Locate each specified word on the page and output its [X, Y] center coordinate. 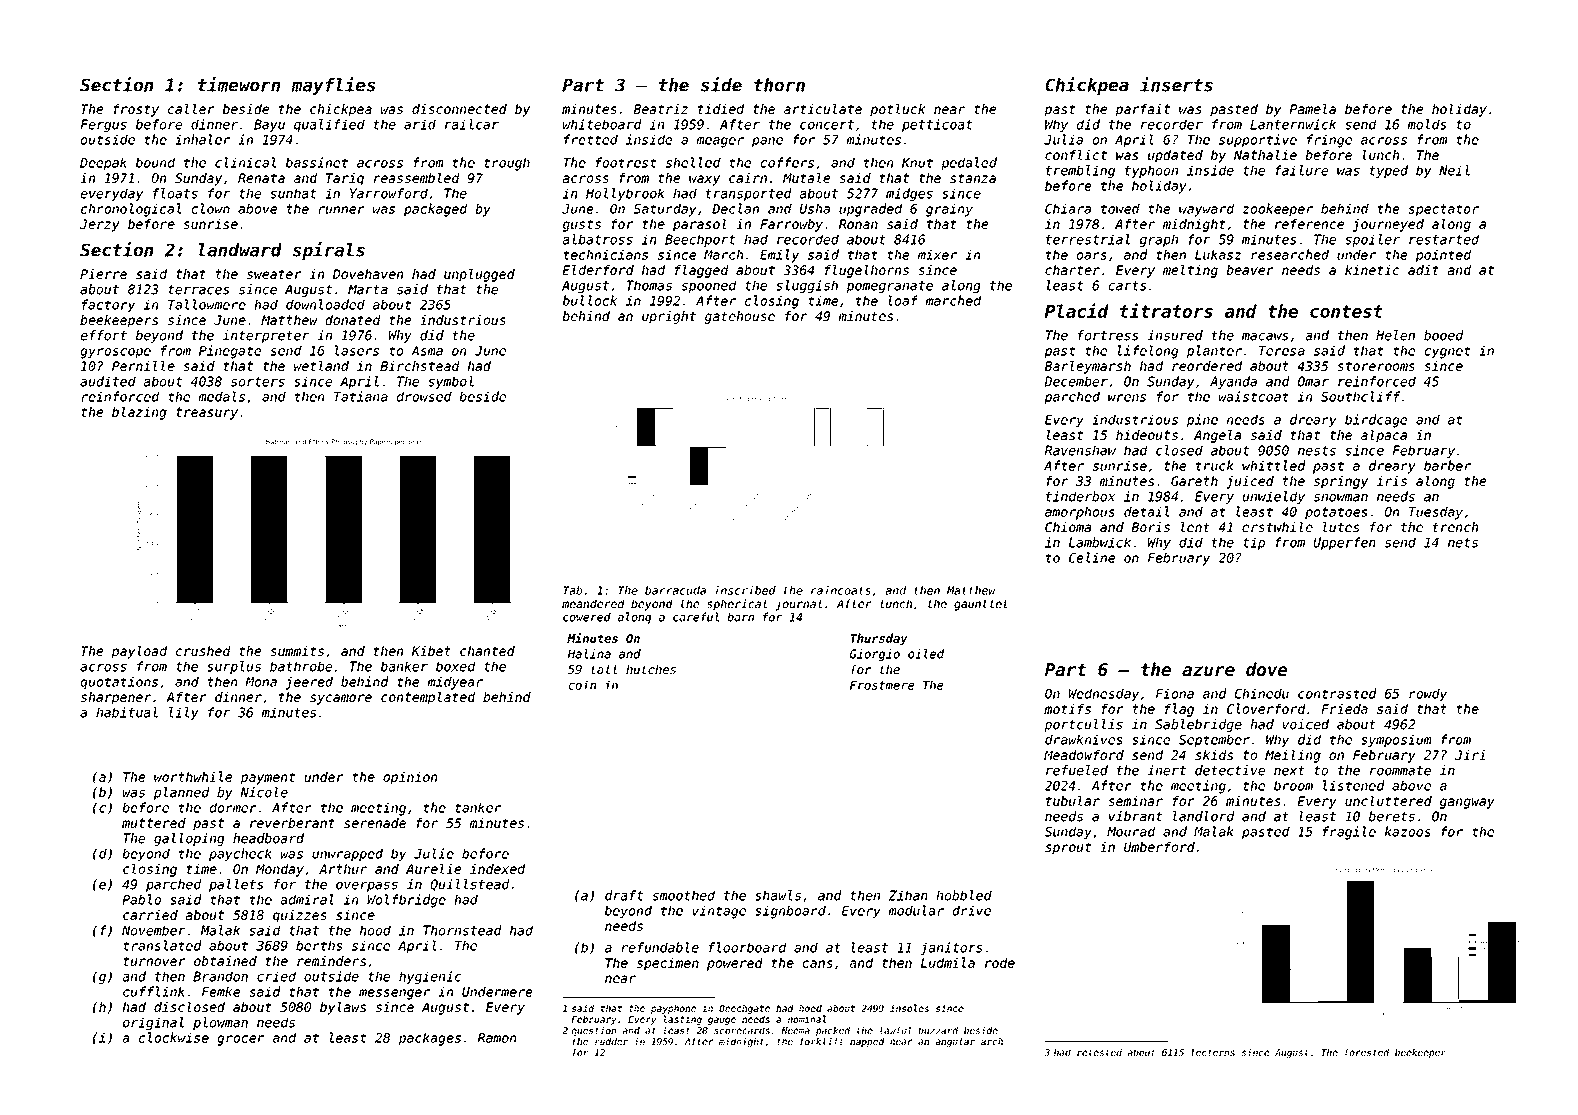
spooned [708, 286]
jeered [309, 683]
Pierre [103, 274]
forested [1367, 1052]
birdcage [1376, 421]
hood [375, 930]
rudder [611, 1041]
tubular [1073, 801]
